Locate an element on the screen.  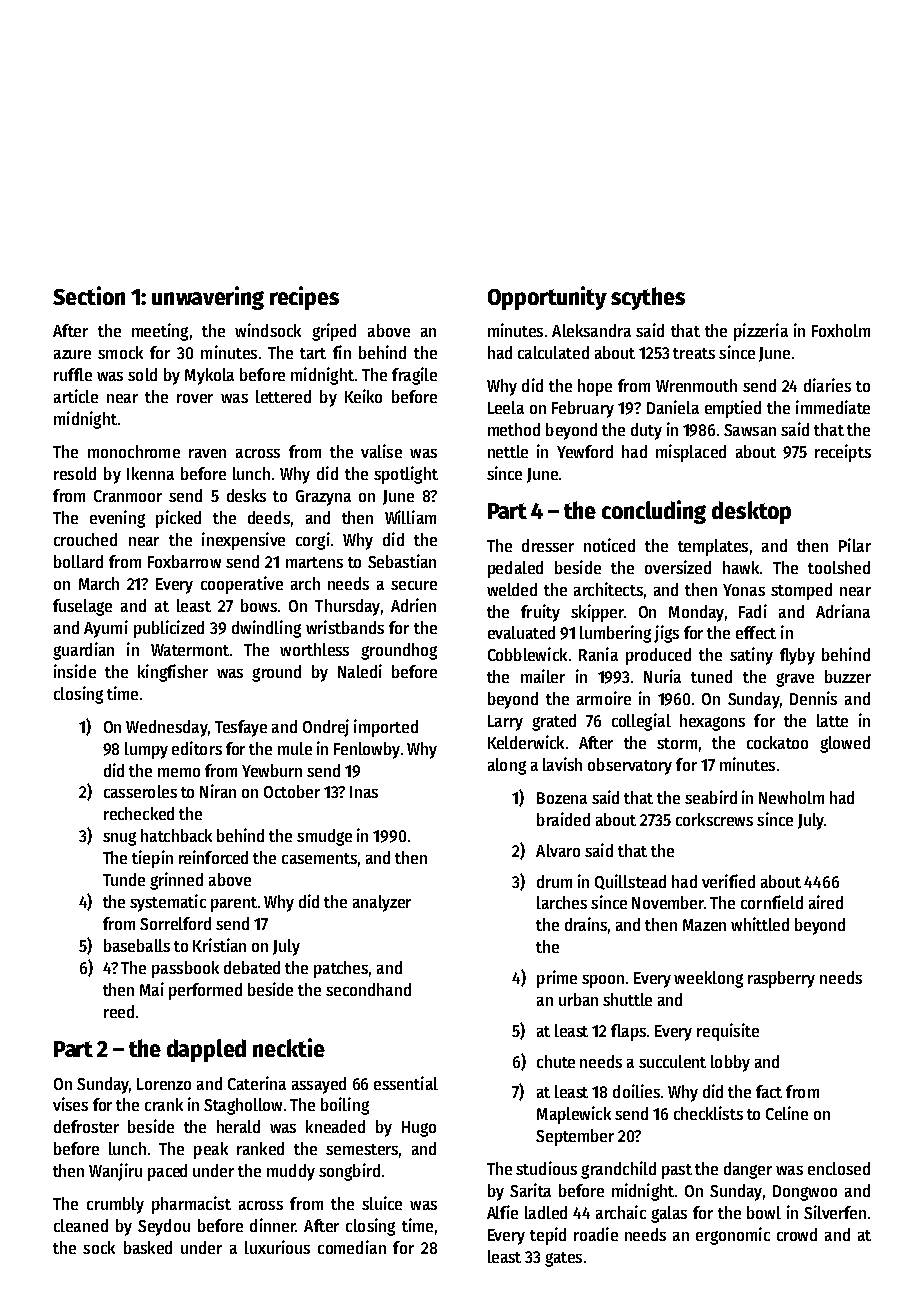
scythes is located at coordinates (648, 298).
